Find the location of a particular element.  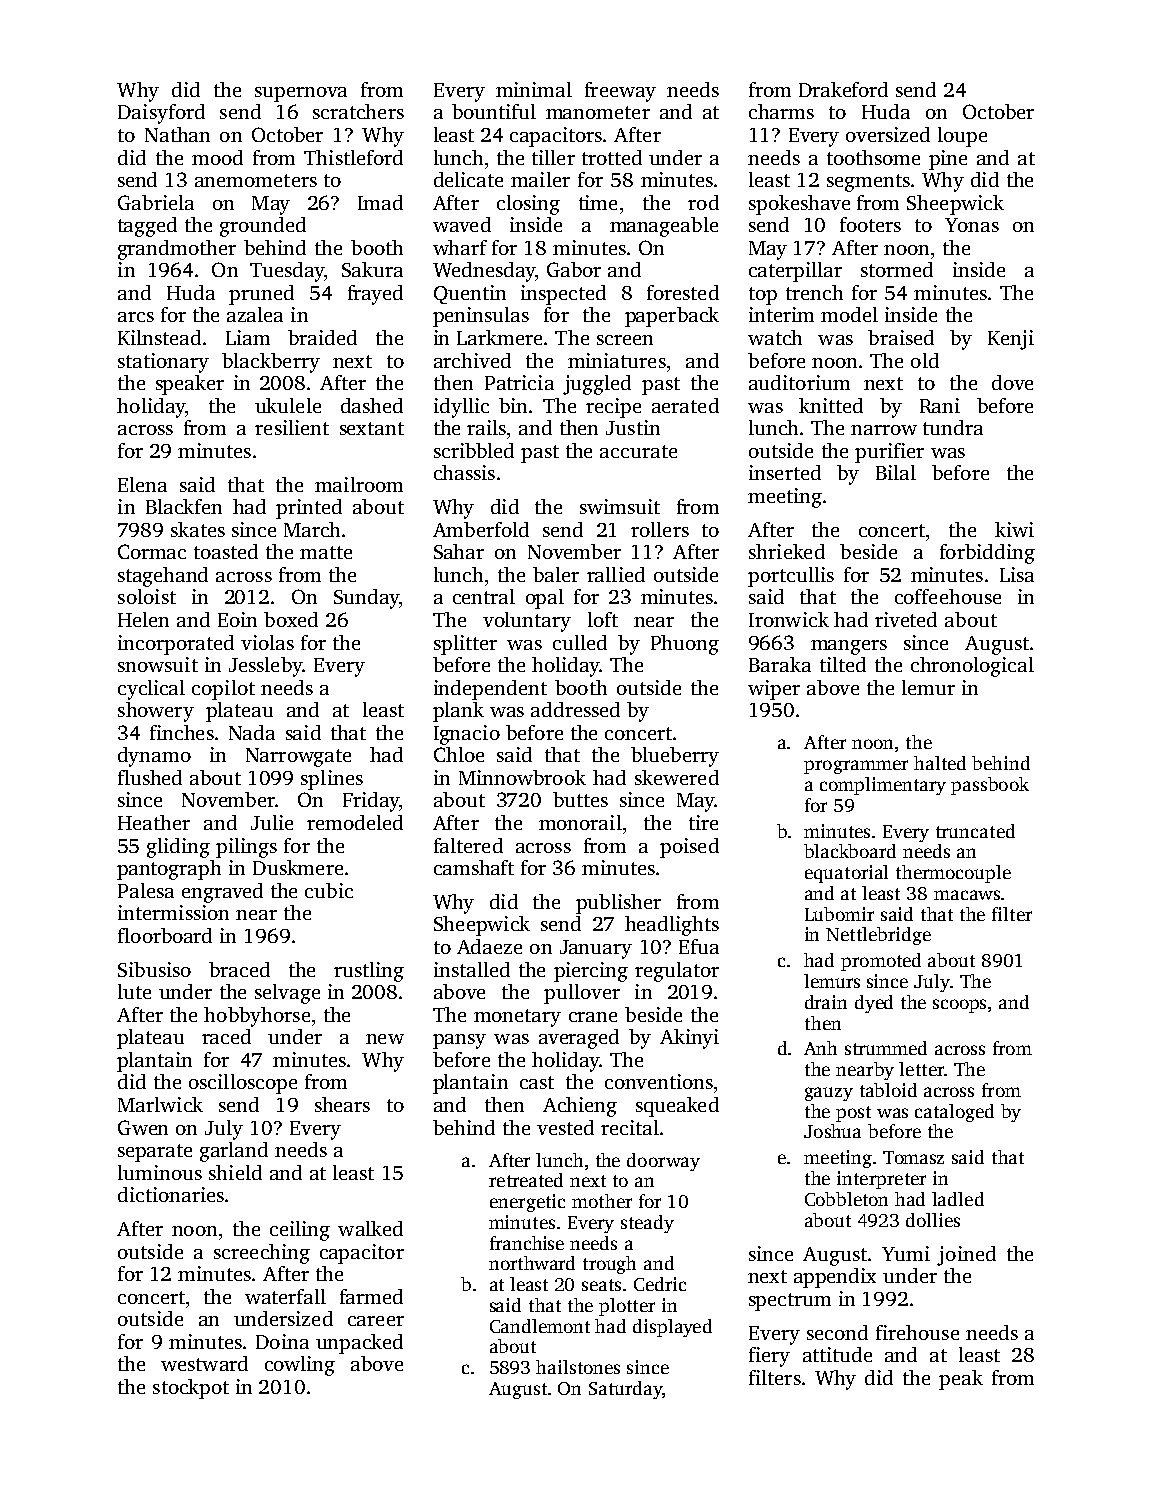

halted is located at coordinates (940, 763).
